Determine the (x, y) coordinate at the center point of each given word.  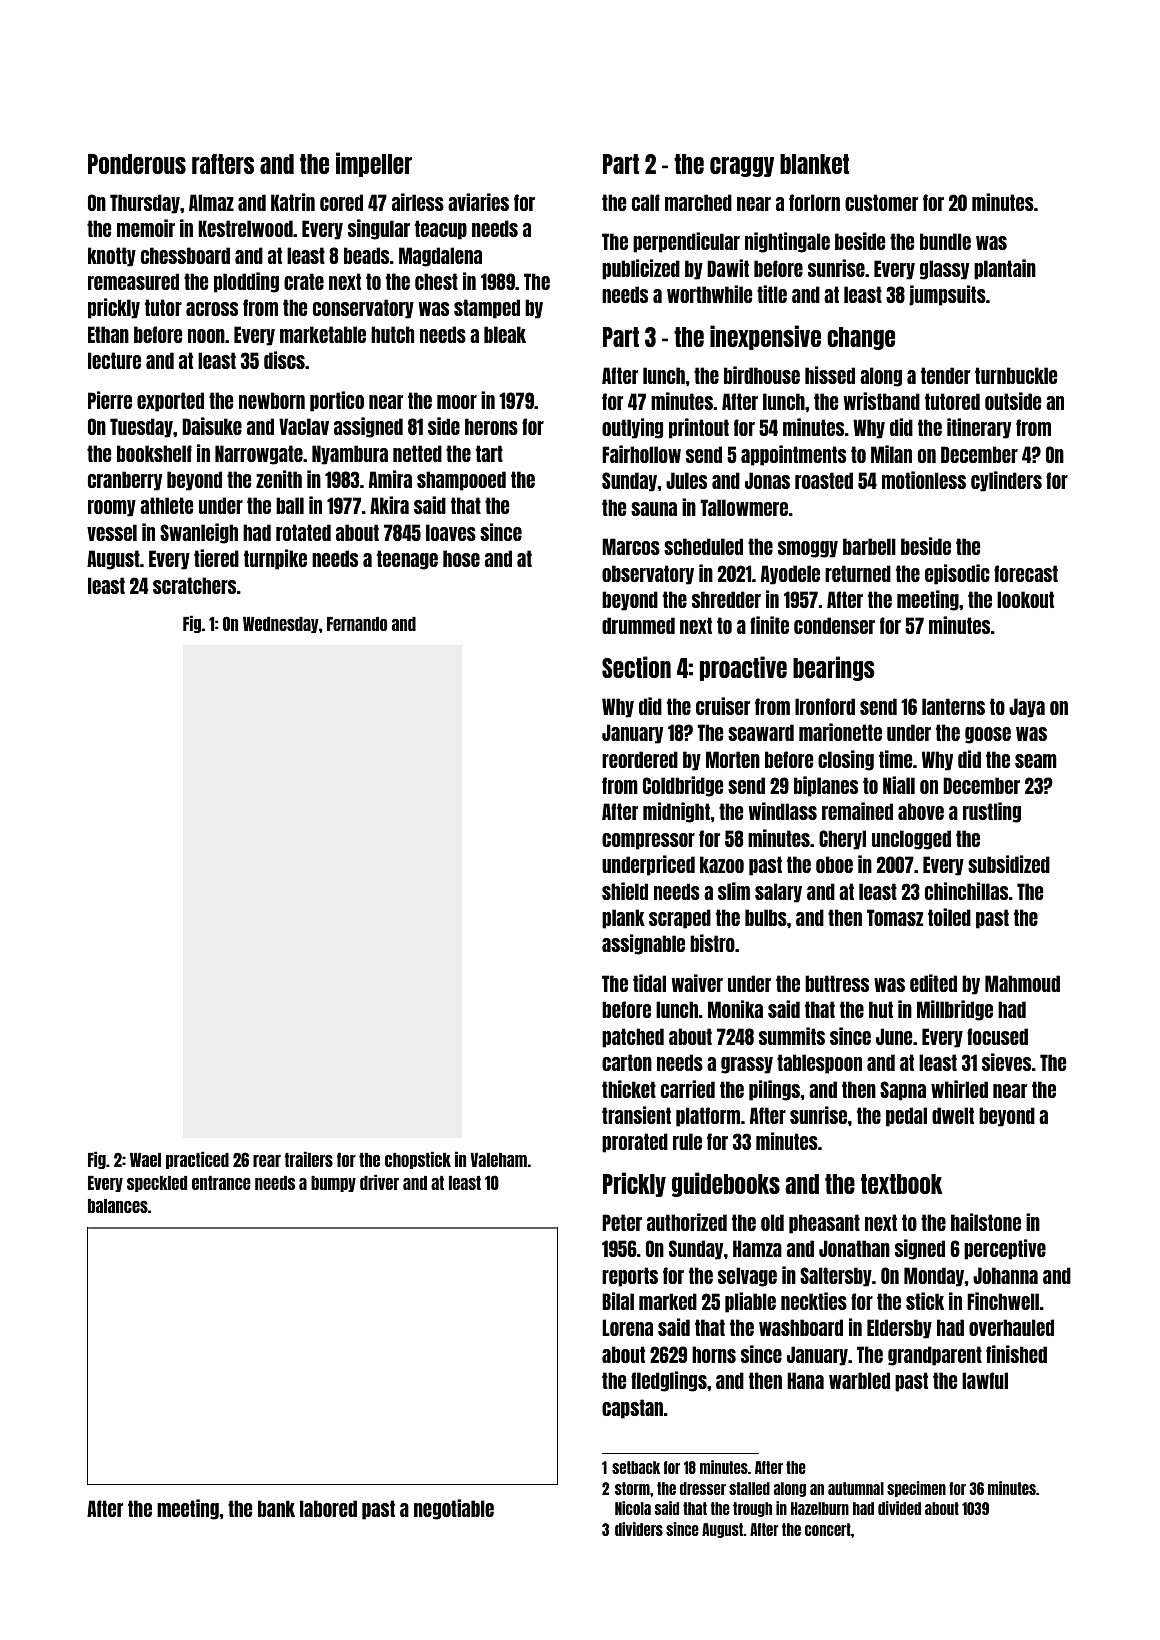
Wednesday (281, 625)
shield (625, 891)
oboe (834, 864)
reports (630, 1277)
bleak (505, 334)
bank (276, 1508)
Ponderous (137, 164)
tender (945, 375)
